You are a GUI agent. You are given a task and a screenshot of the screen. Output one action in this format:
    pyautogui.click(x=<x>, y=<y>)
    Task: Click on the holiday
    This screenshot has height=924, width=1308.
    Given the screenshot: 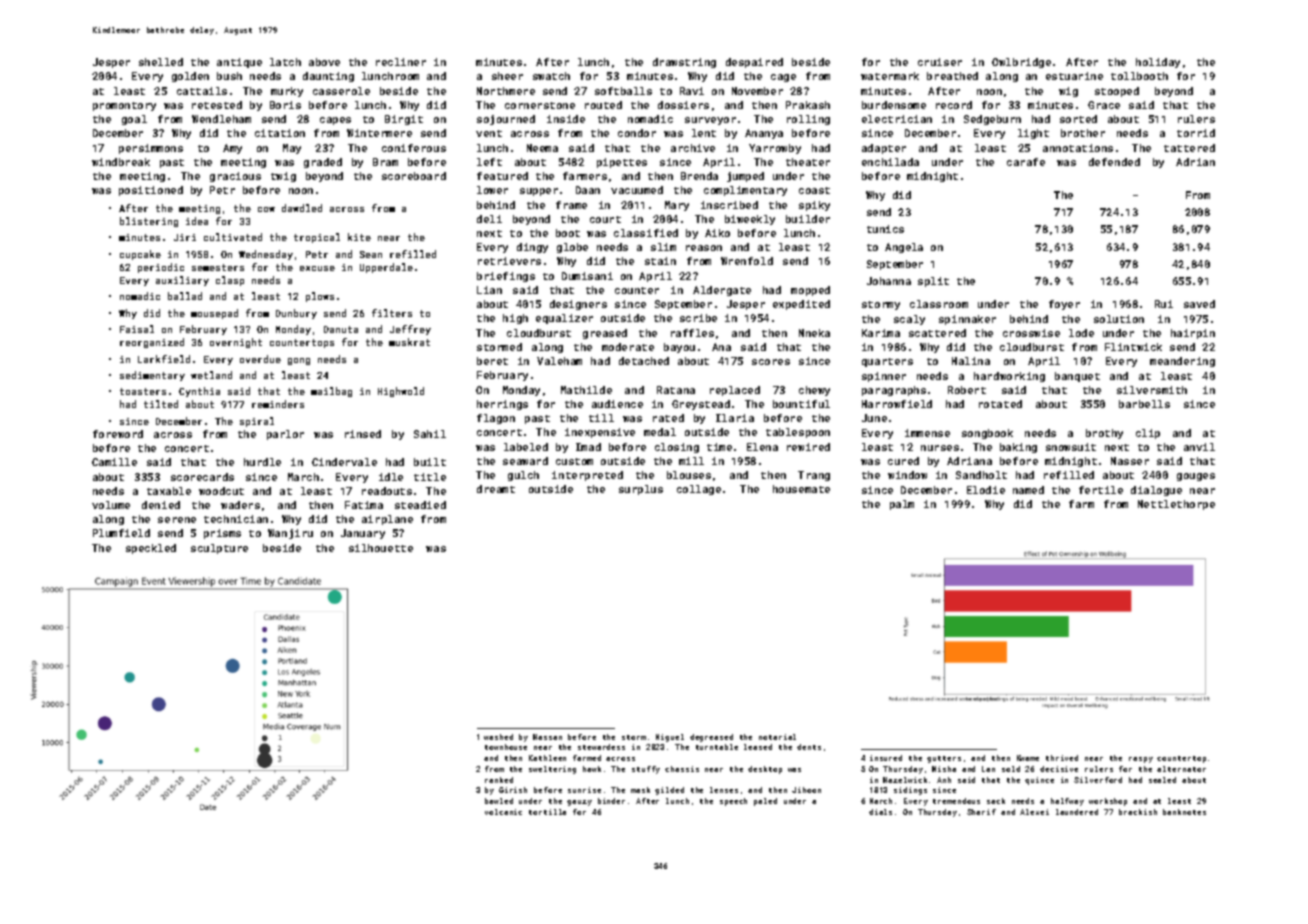 What is the action you would take?
    pyautogui.click(x=1158, y=63)
